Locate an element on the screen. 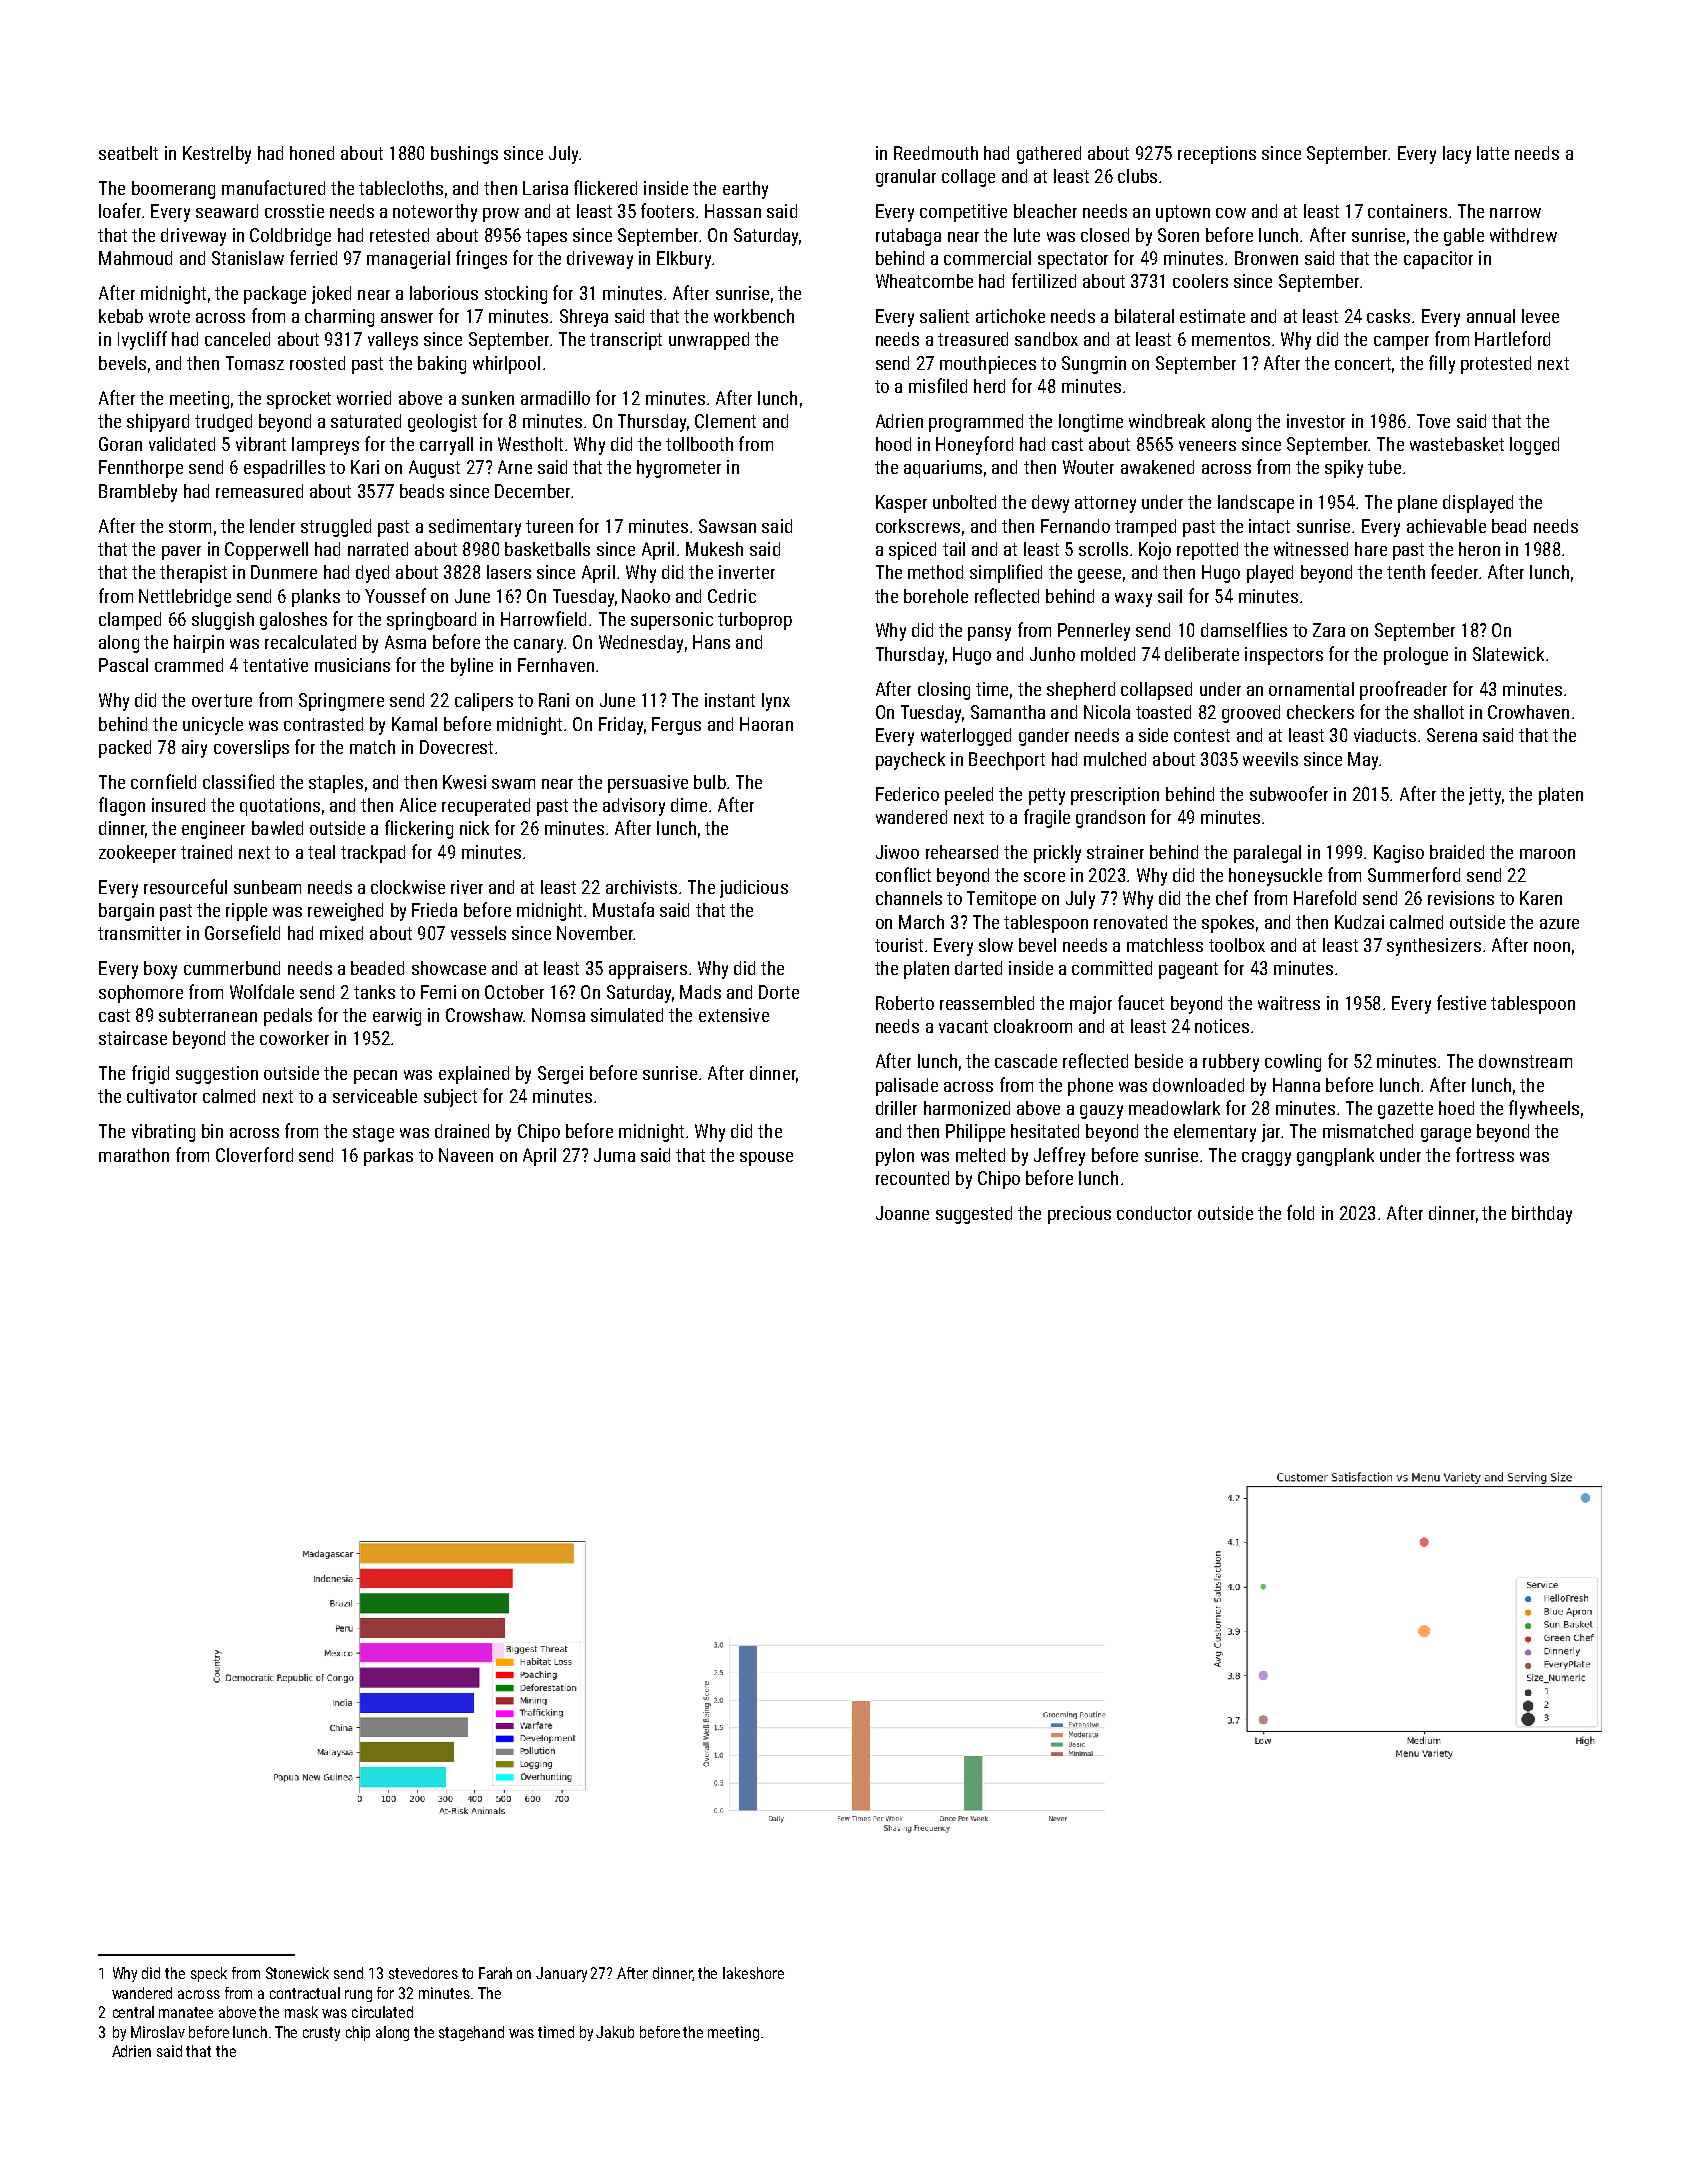 This screenshot has height=2178, width=1683. Philippe is located at coordinates (975, 1133).
